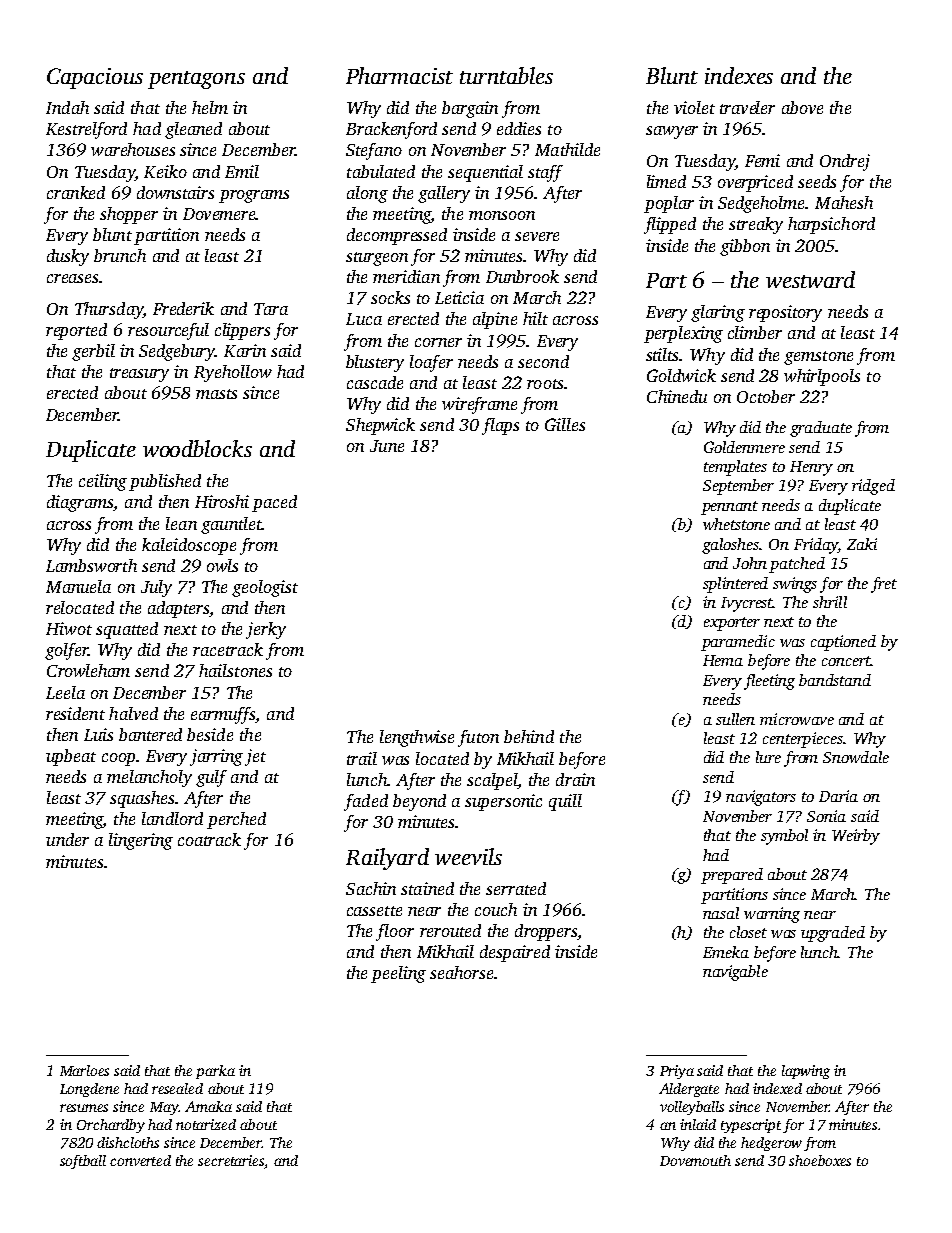 Image resolution: width=952 pixels, height=1233 pixels. Describe the element at coordinates (438, 342) in the screenshot. I see `corner` at that location.
